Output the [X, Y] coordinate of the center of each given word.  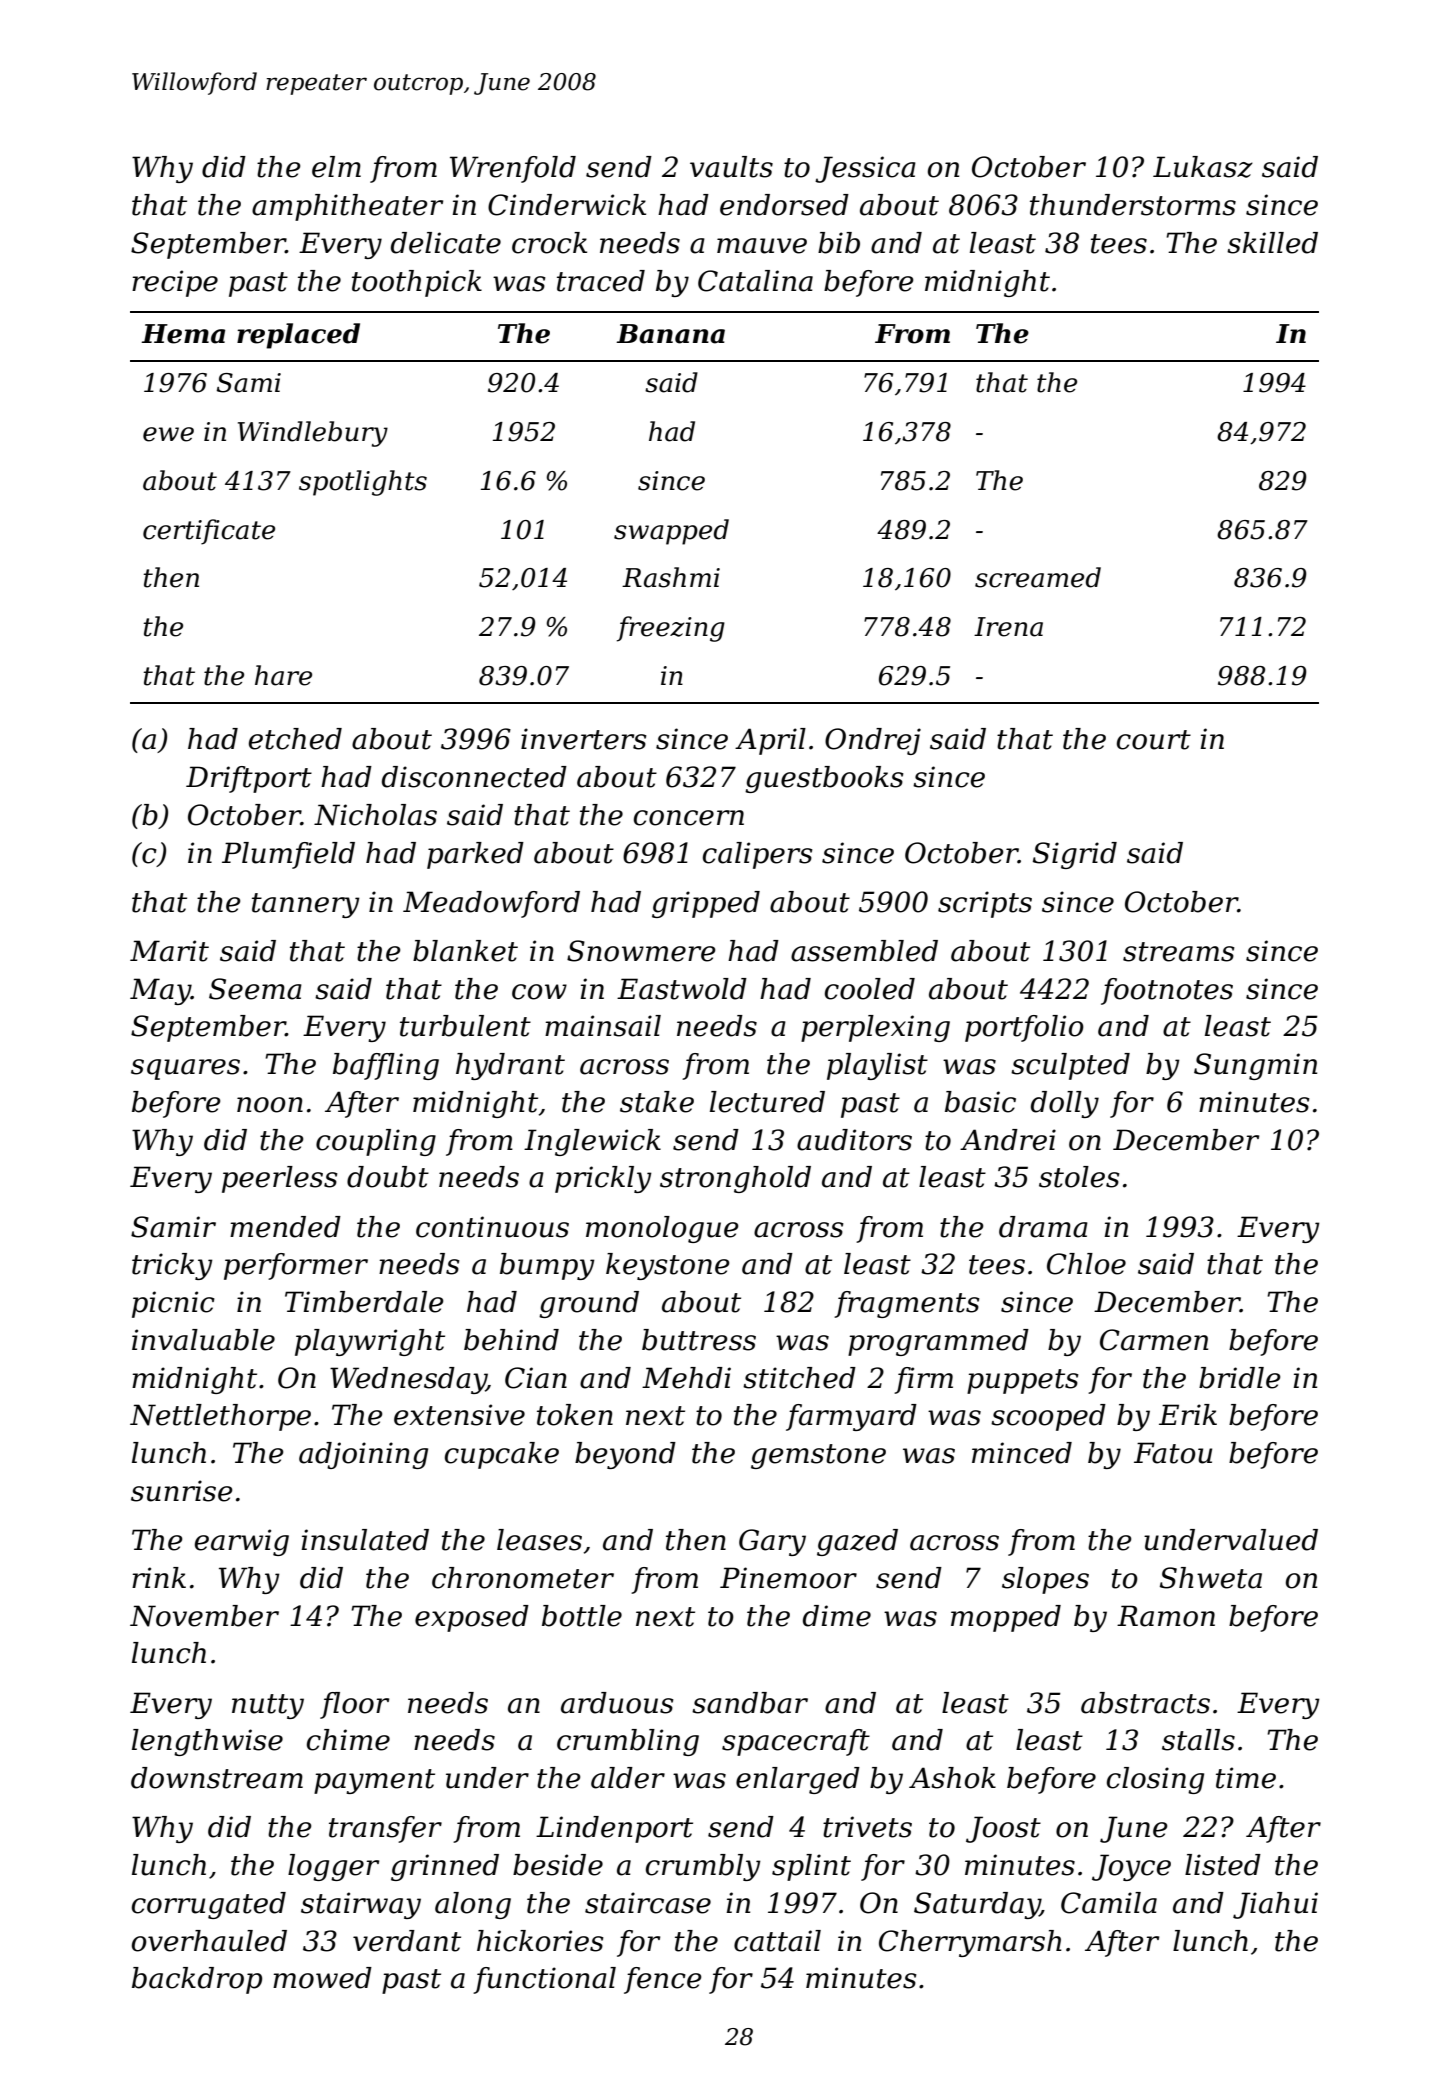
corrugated [209, 1905]
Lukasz [1203, 167]
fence [662, 1980]
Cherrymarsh [970, 1943]
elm [336, 167]
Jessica [865, 169]
